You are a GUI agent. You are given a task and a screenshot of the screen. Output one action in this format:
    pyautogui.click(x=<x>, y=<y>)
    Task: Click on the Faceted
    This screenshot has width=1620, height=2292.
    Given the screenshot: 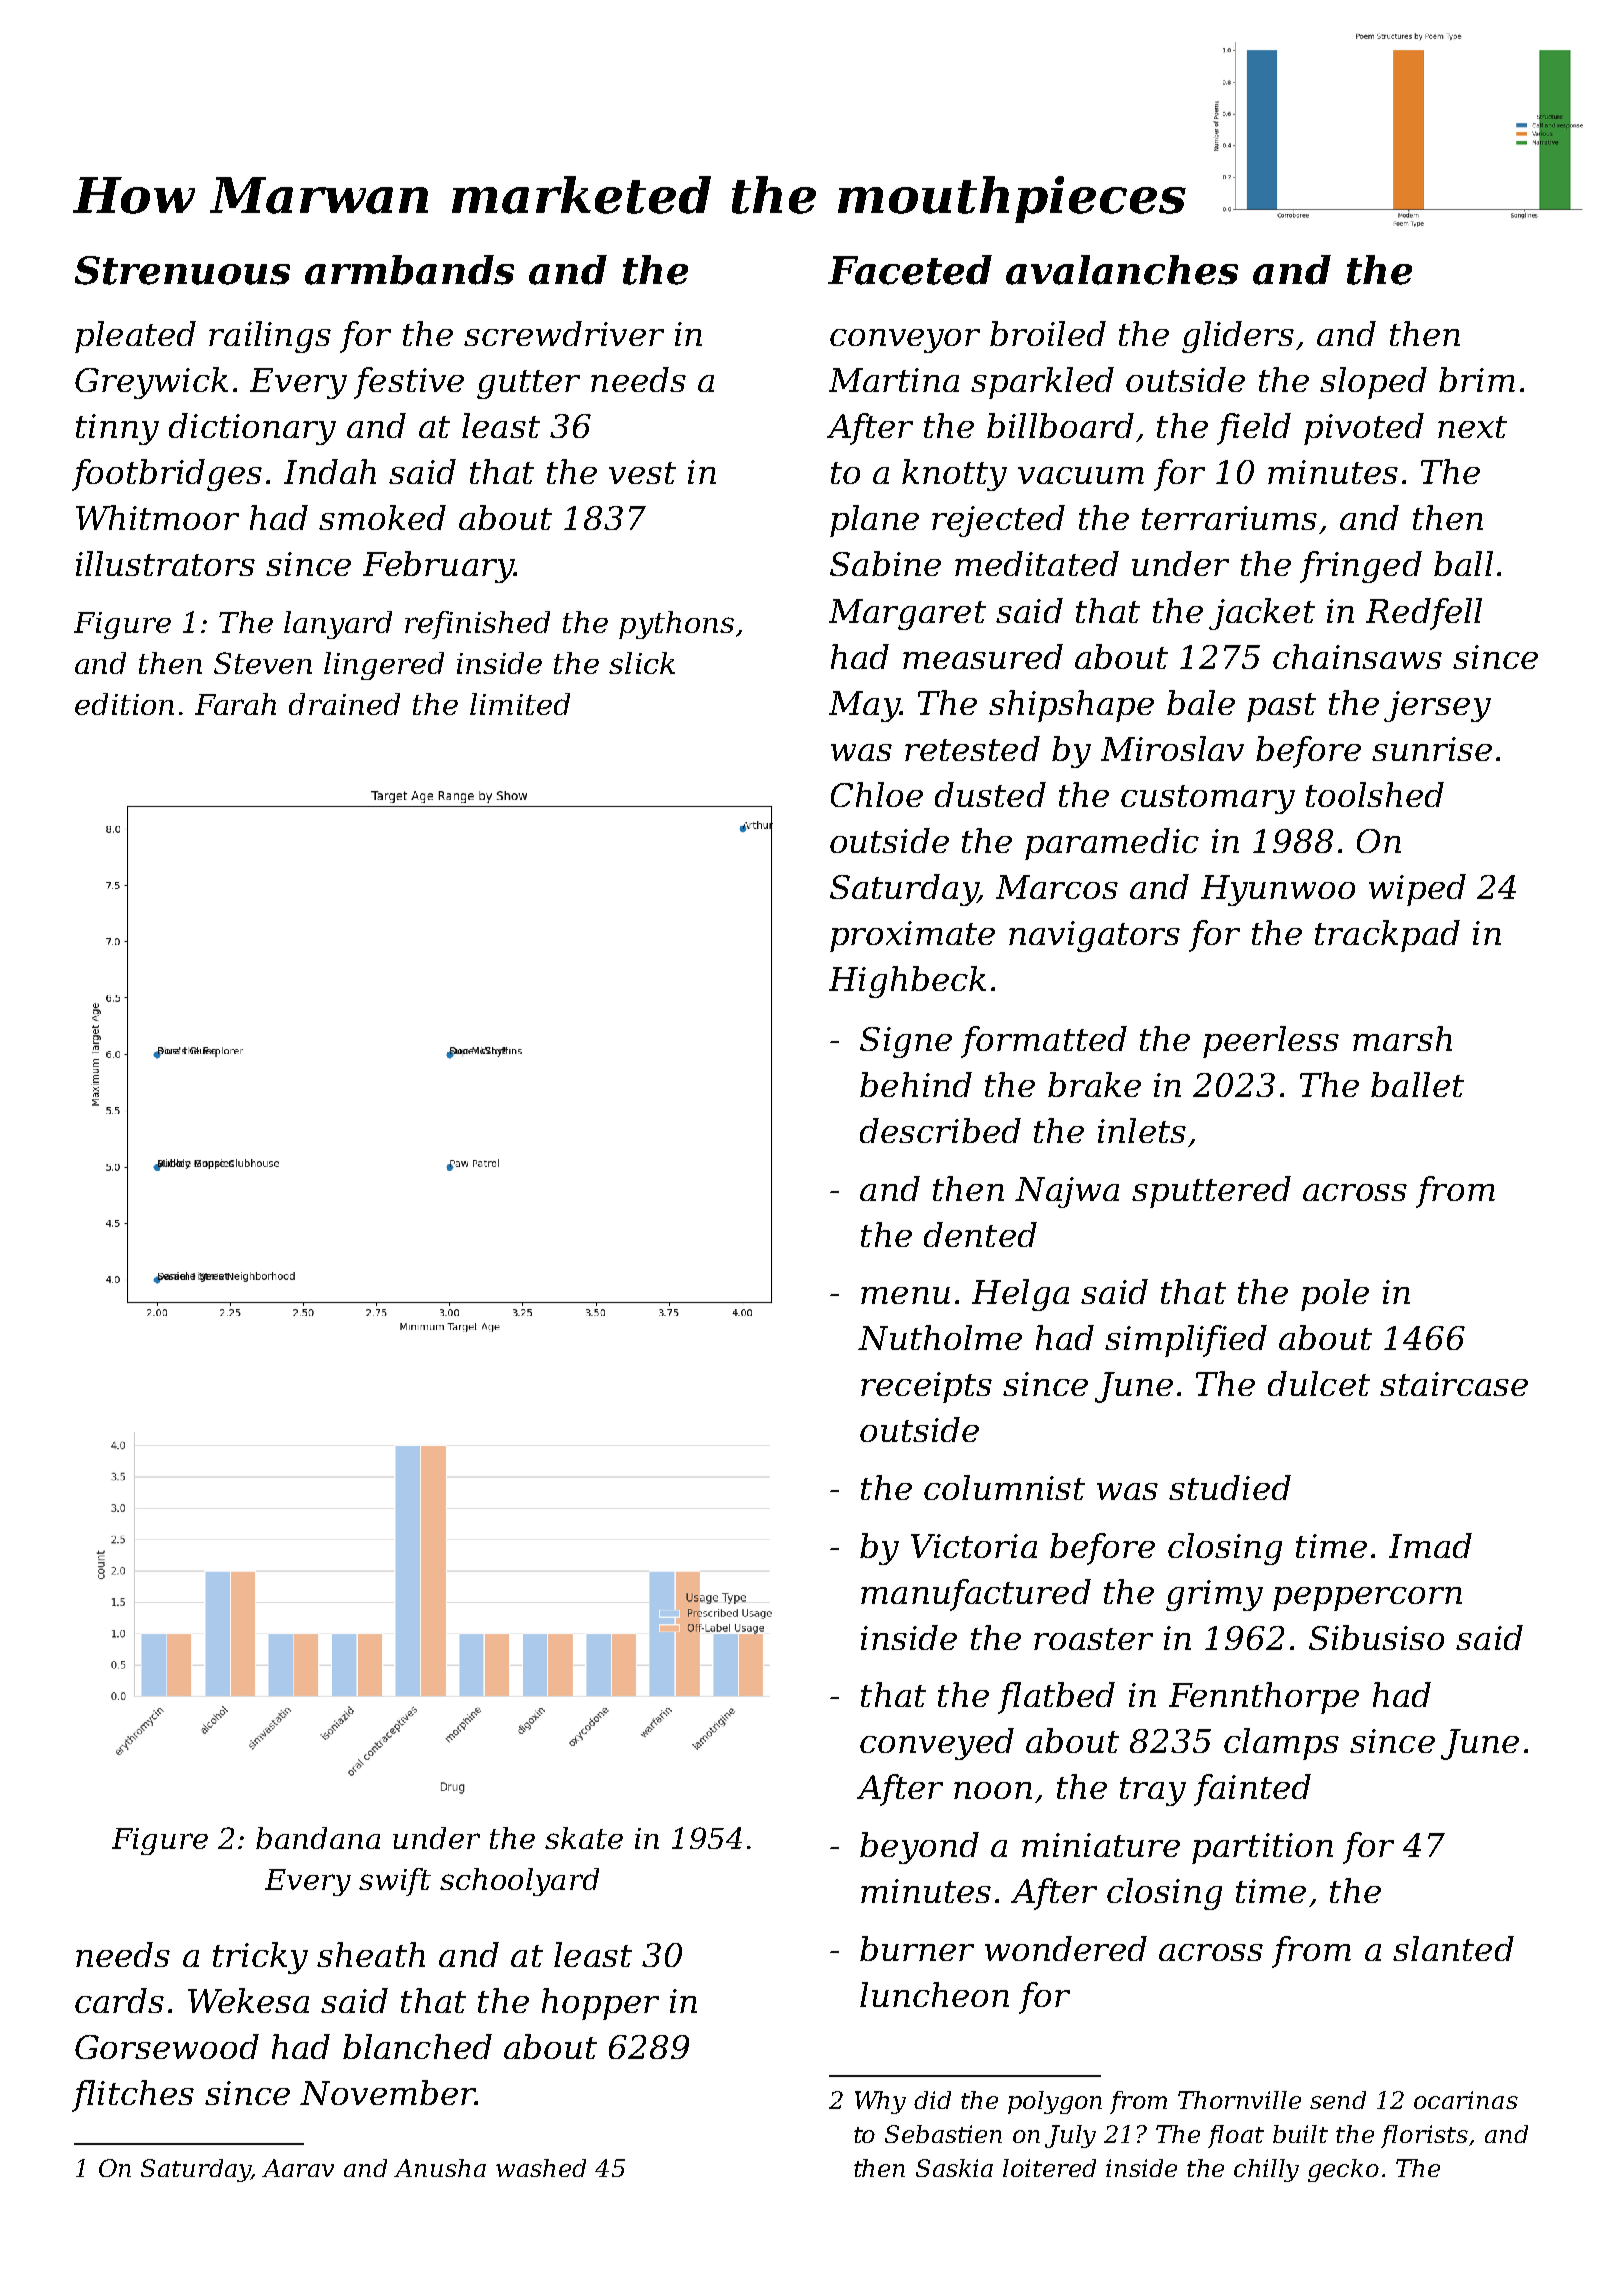 What is the action you would take?
    pyautogui.click(x=910, y=270)
